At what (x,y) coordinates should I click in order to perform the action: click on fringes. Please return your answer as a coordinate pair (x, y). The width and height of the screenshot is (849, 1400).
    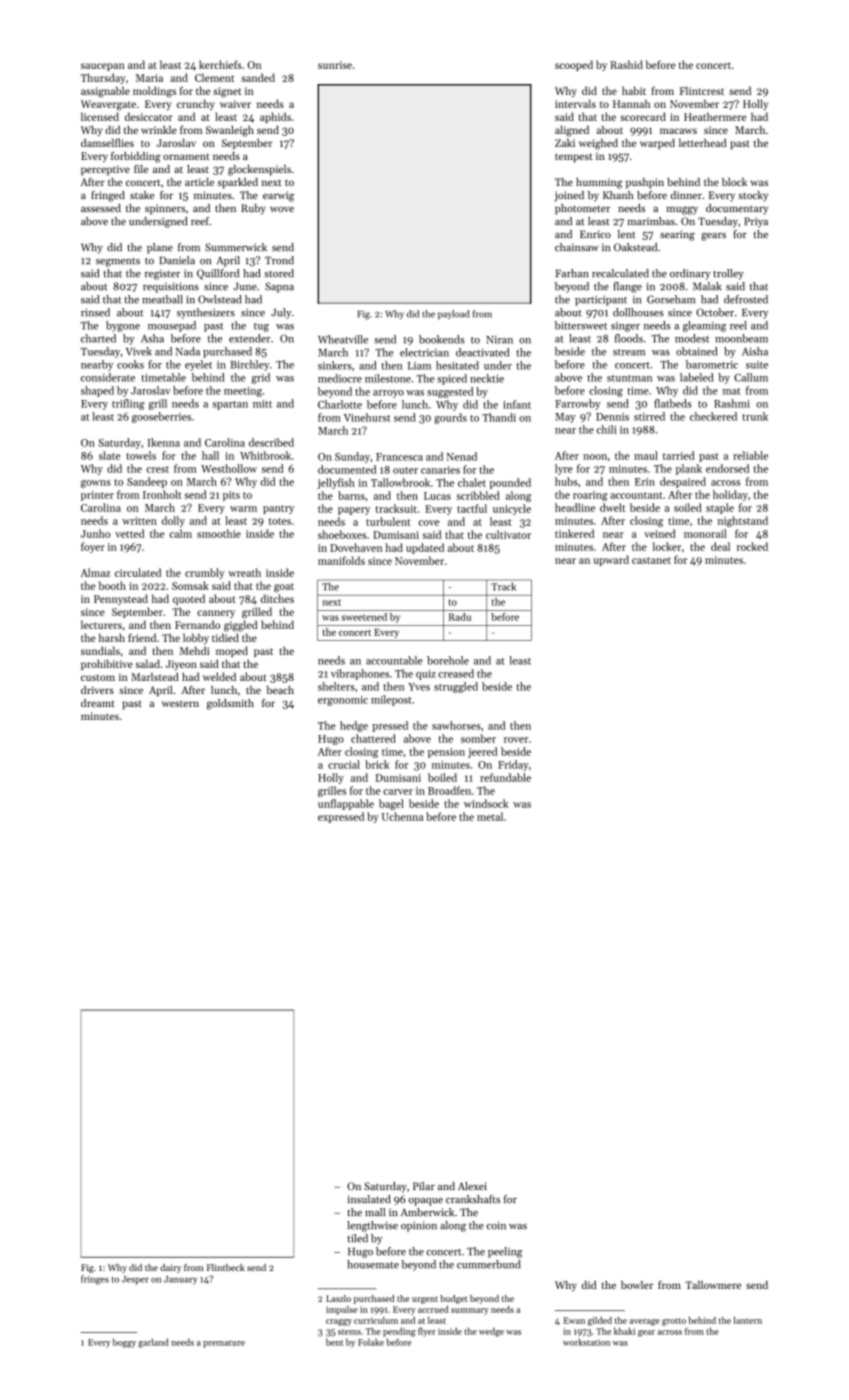
    Looking at the image, I should click on (95, 1280).
